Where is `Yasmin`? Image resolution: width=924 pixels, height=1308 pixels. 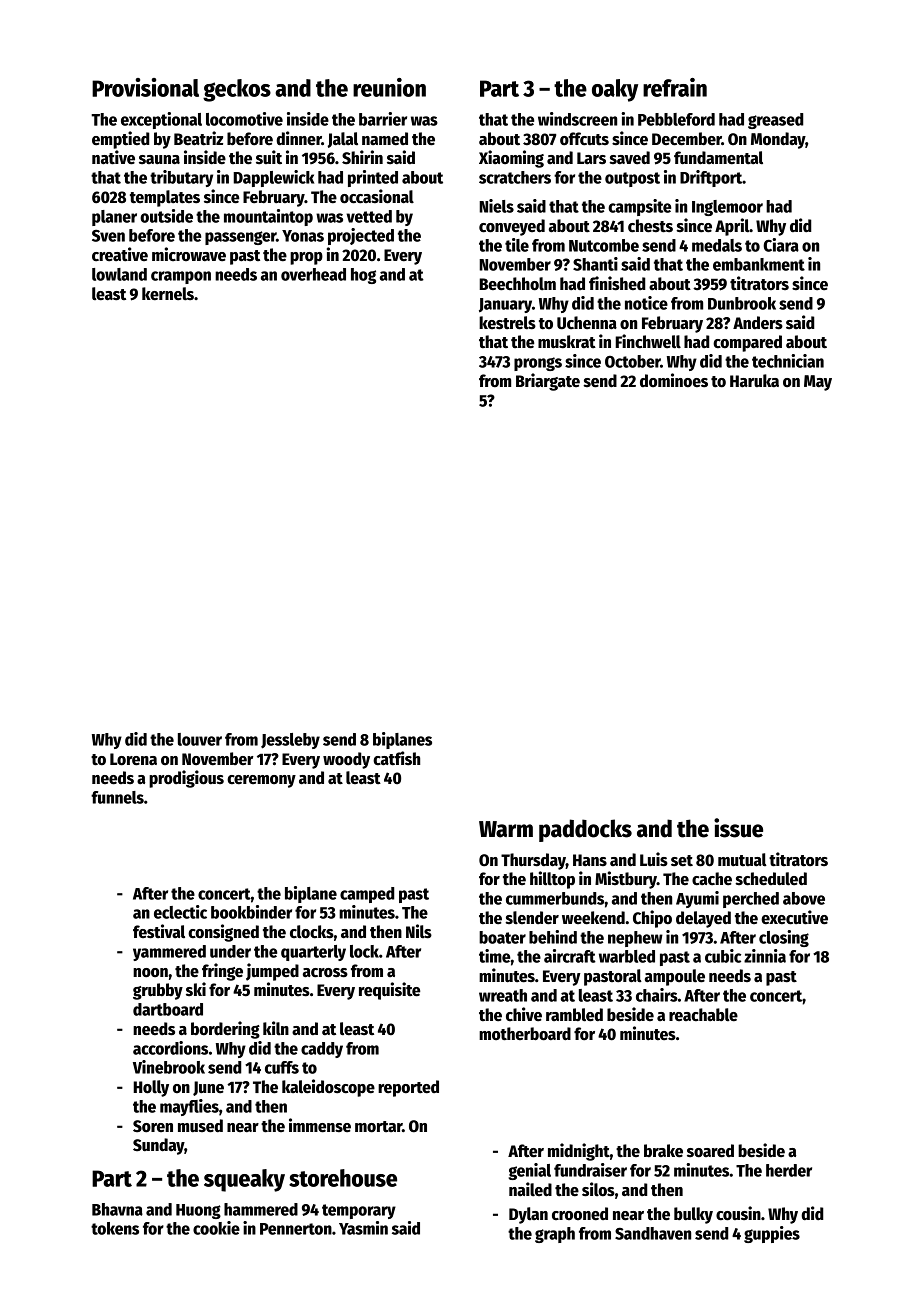 Yasmin is located at coordinates (363, 1228).
